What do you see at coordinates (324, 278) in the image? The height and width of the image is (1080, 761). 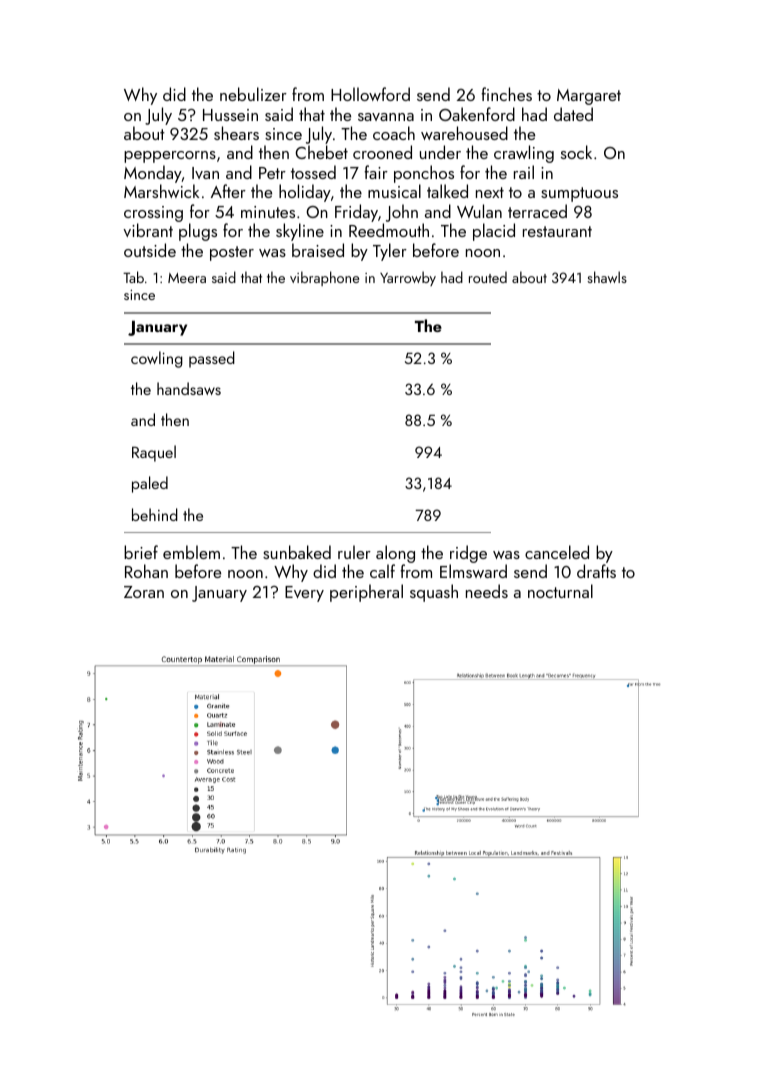 I see `vibraphone` at bounding box center [324, 278].
